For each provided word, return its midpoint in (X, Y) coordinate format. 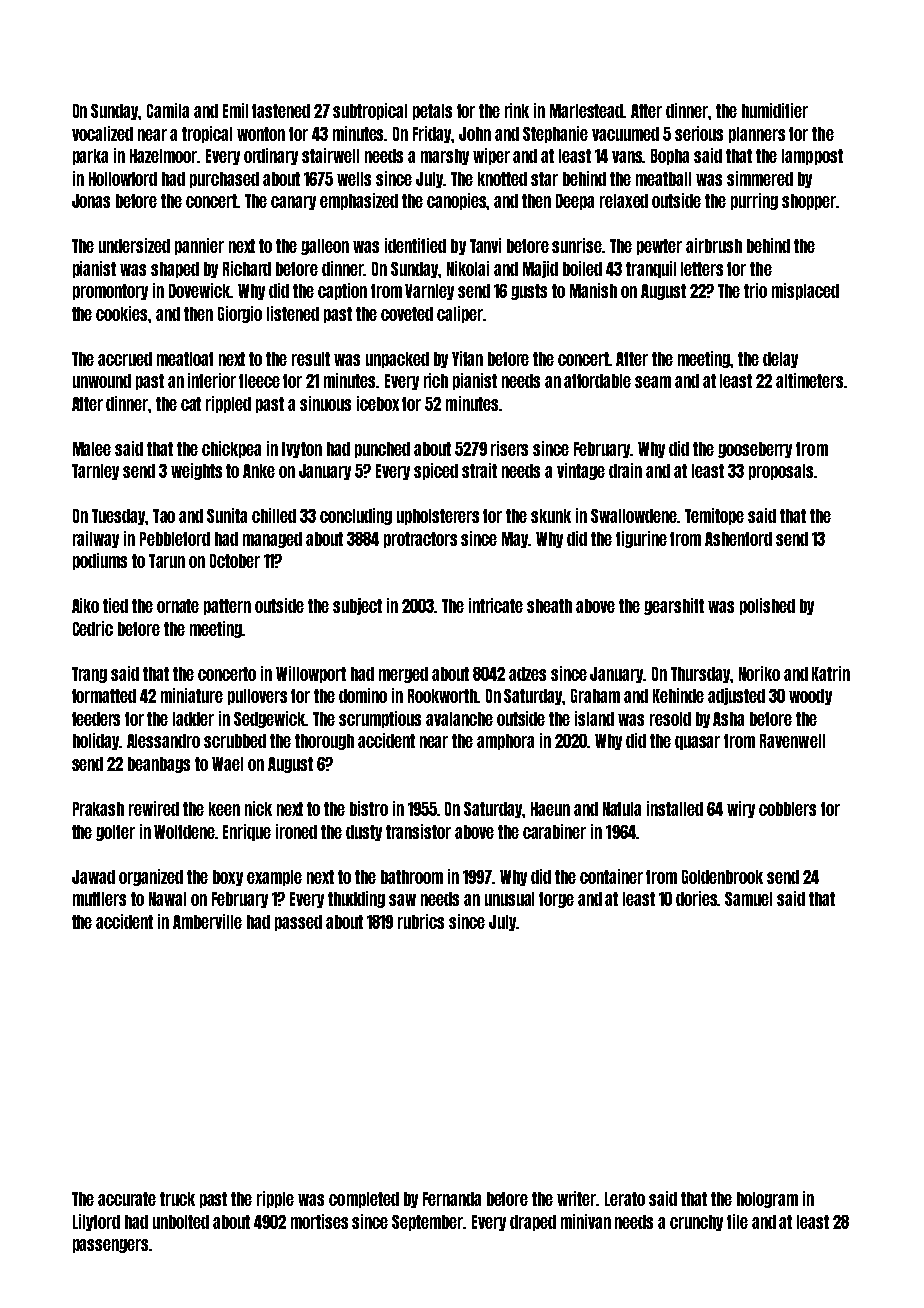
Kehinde (678, 695)
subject (357, 606)
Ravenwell (792, 741)
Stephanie (555, 134)
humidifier (775, 110)
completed (364, 1200)
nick (258, 808)
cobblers (787, 809)
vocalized (102, 133)
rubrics (421, 921)
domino (363, 695)
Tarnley (95, 472)
